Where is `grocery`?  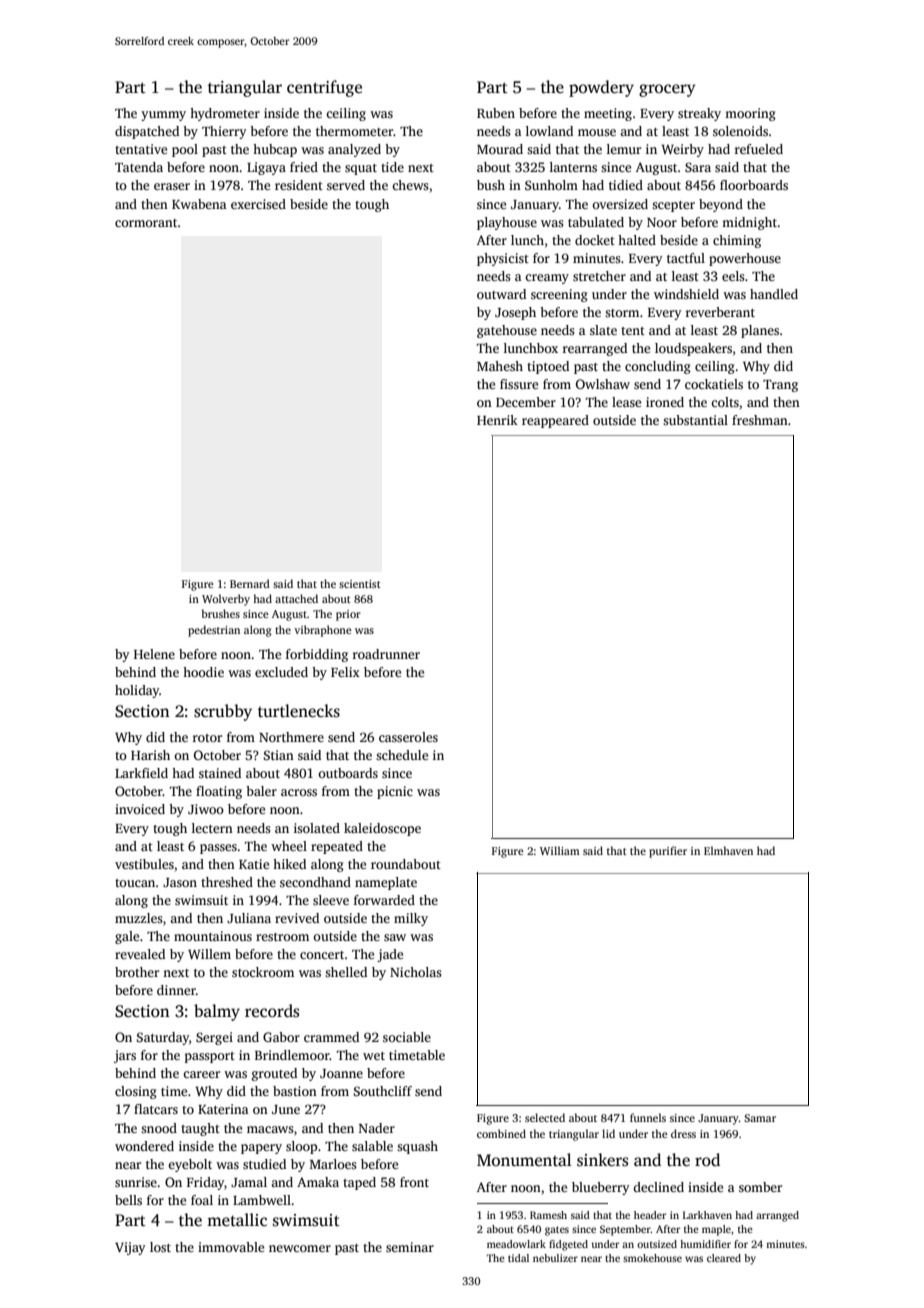
grocery is located at coordinates (667, 90).
